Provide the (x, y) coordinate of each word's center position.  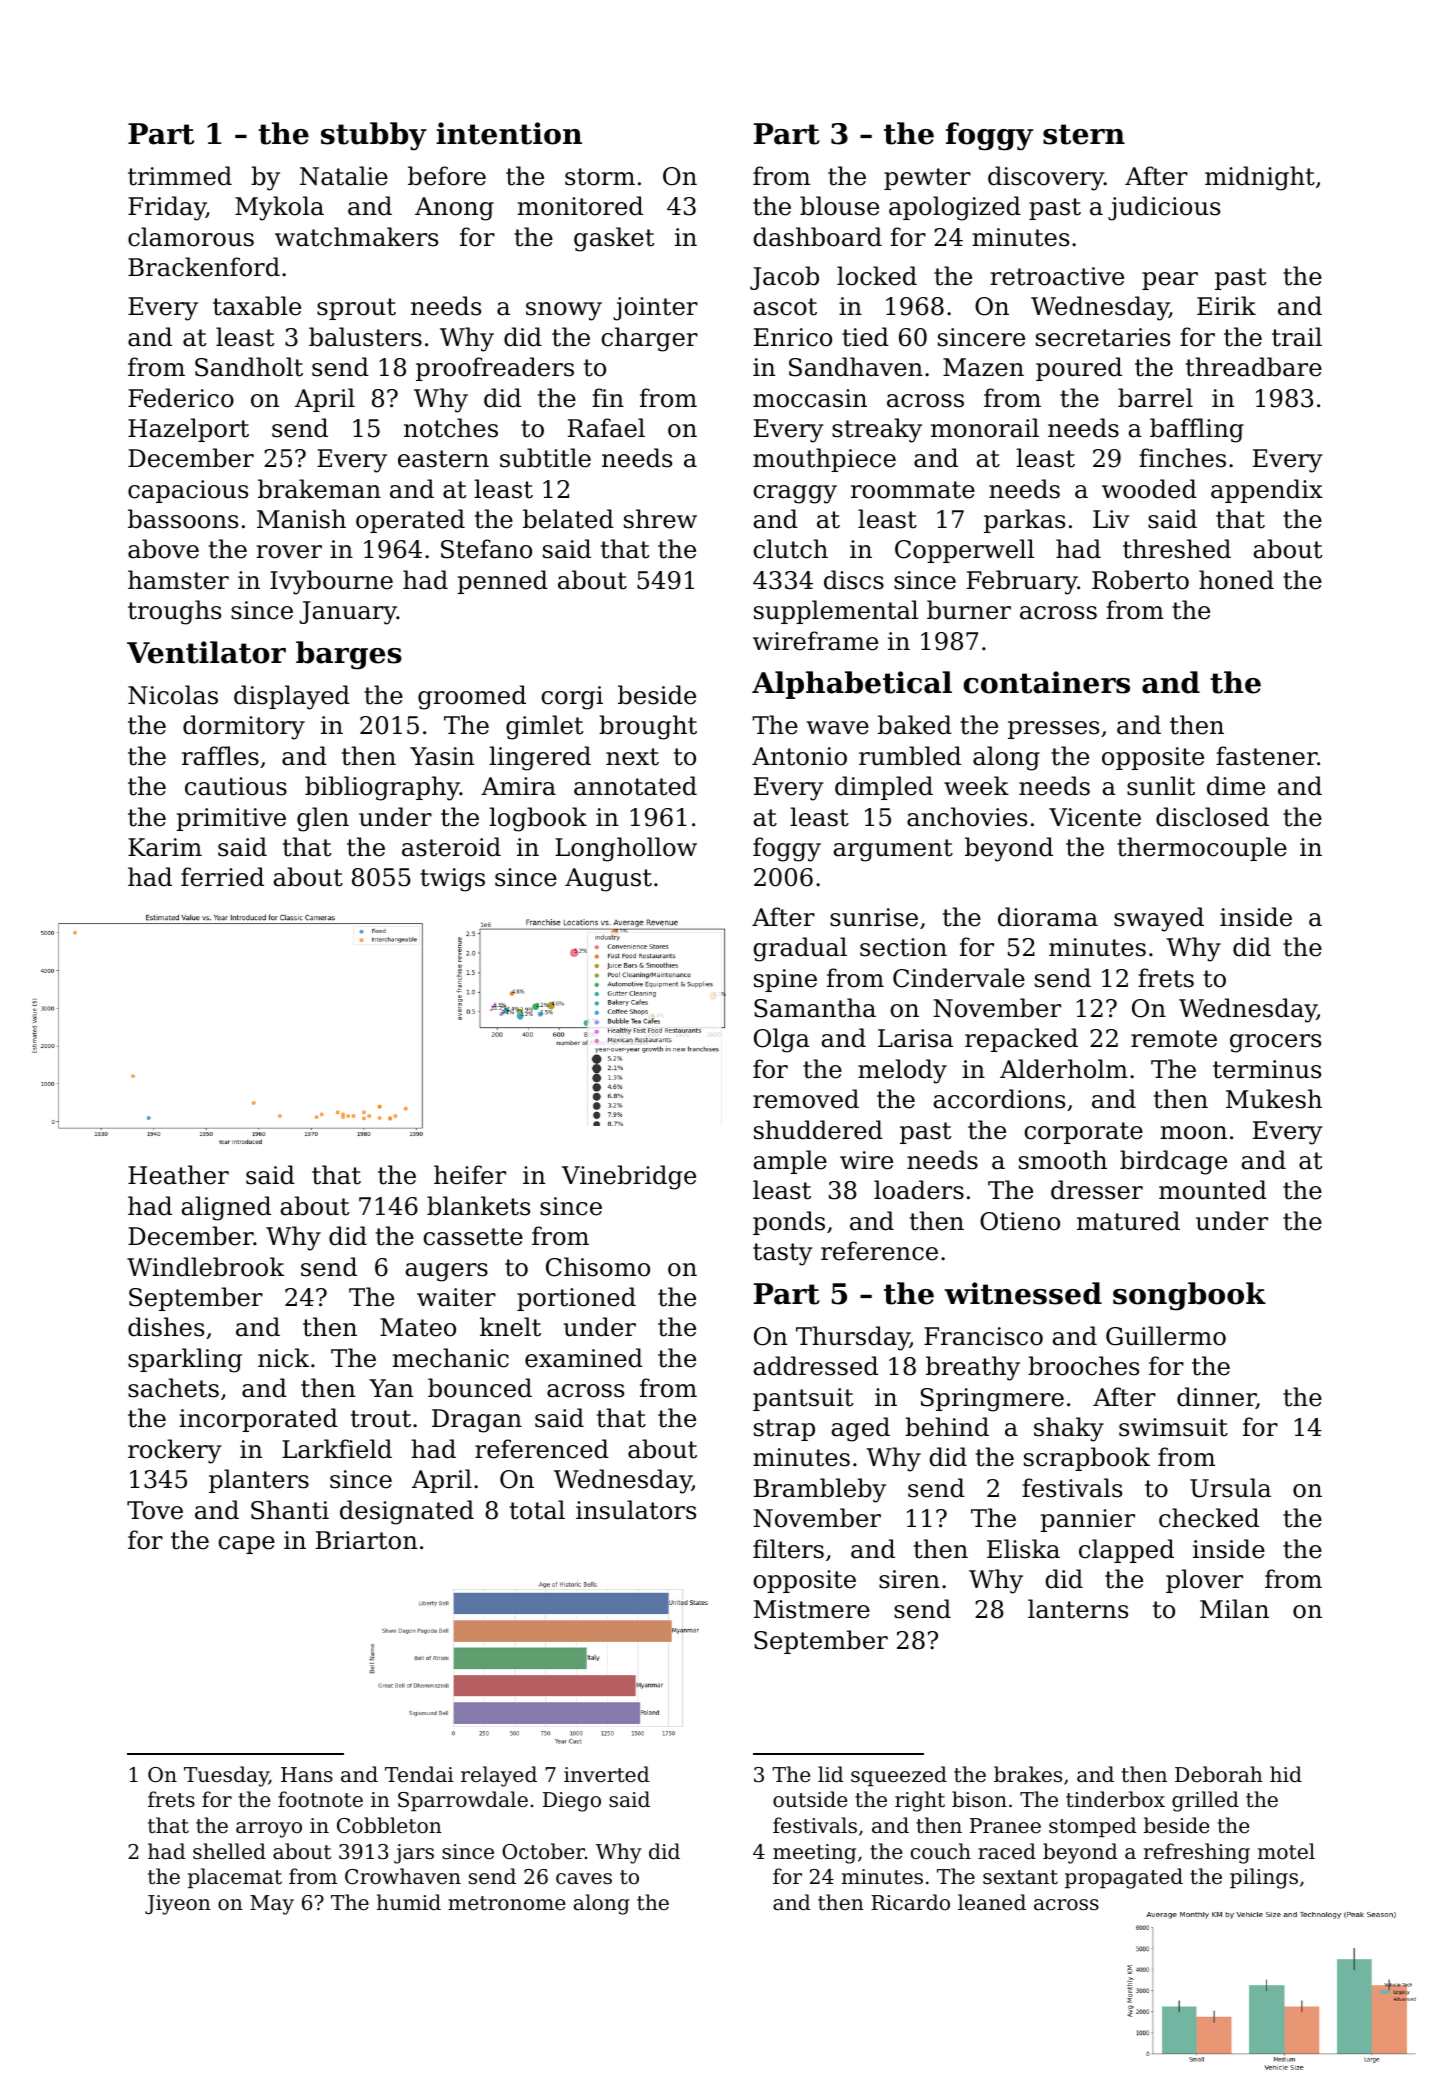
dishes (166, 1327)
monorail (985, 428)
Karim (165, 847)
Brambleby (820, 1490)
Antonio (799, 756)
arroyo (269, 1830)
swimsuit (1173, 1427)
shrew (660, 519)
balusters (365, 337)
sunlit (1161, 786)
